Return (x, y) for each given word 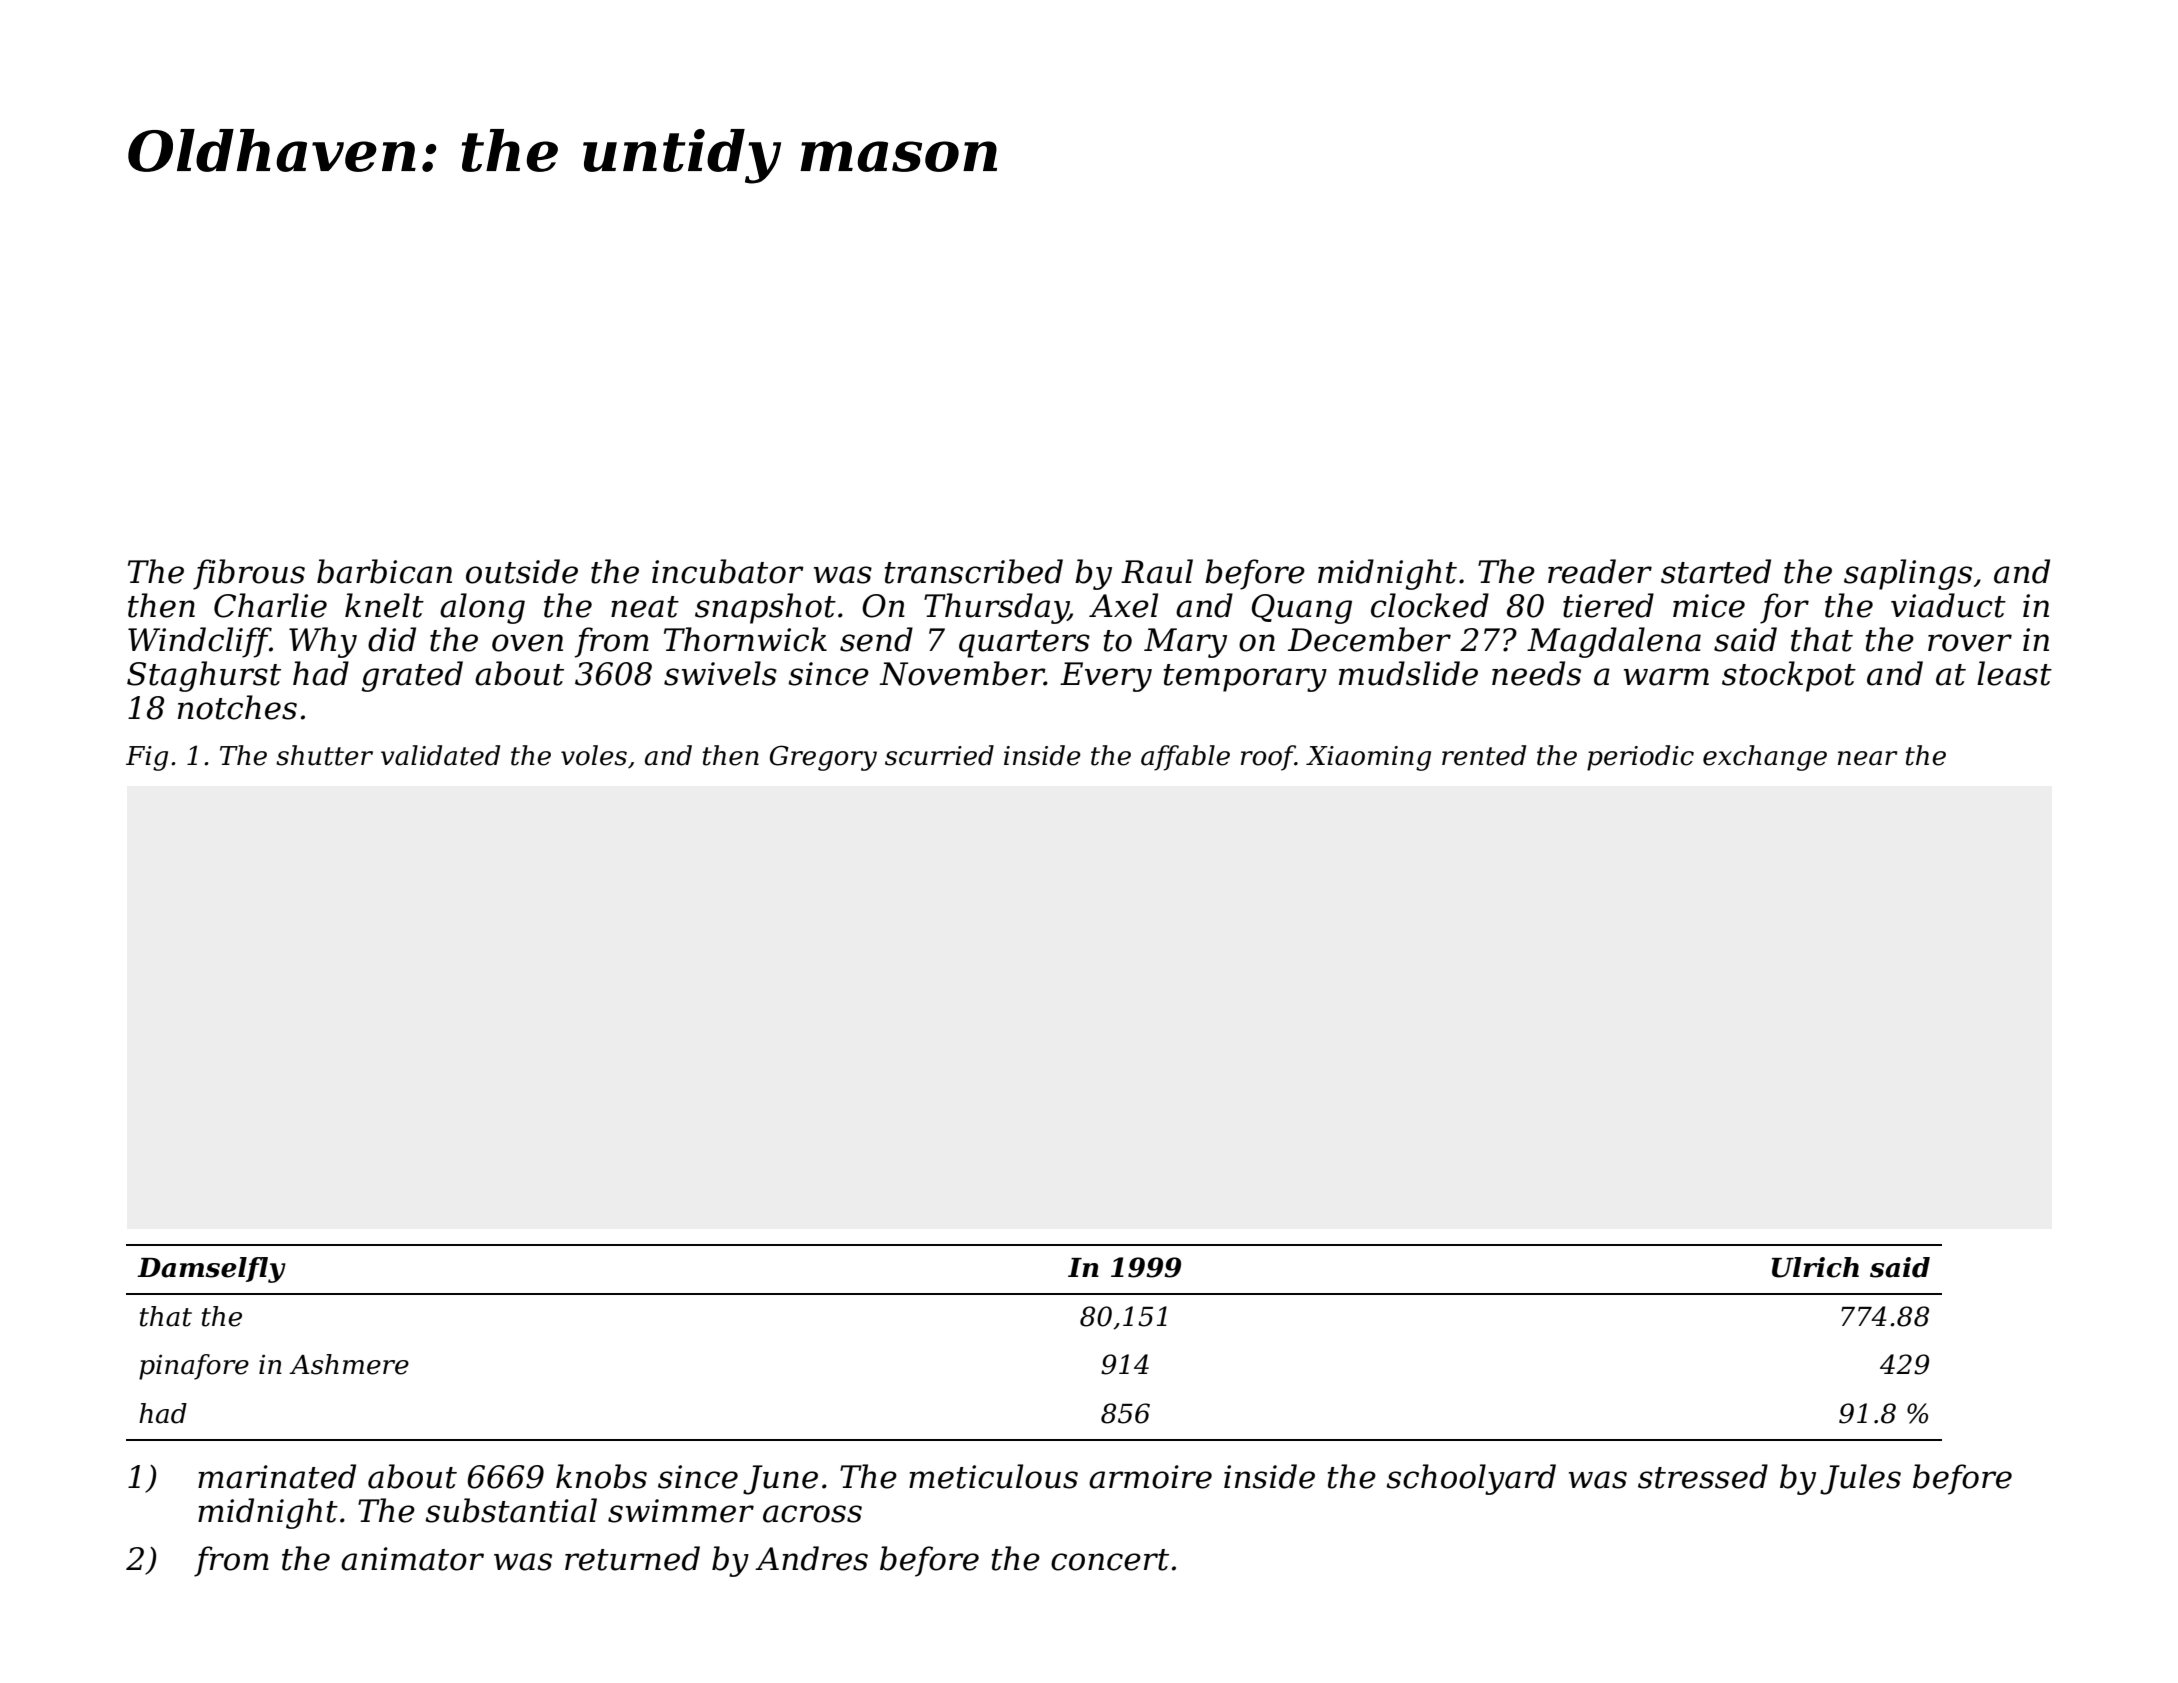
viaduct (1948, 605)
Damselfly (211, 1270)
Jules (1860, 1479)
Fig (147, 758)
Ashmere (349, 1364)
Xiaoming (1368, 758)
